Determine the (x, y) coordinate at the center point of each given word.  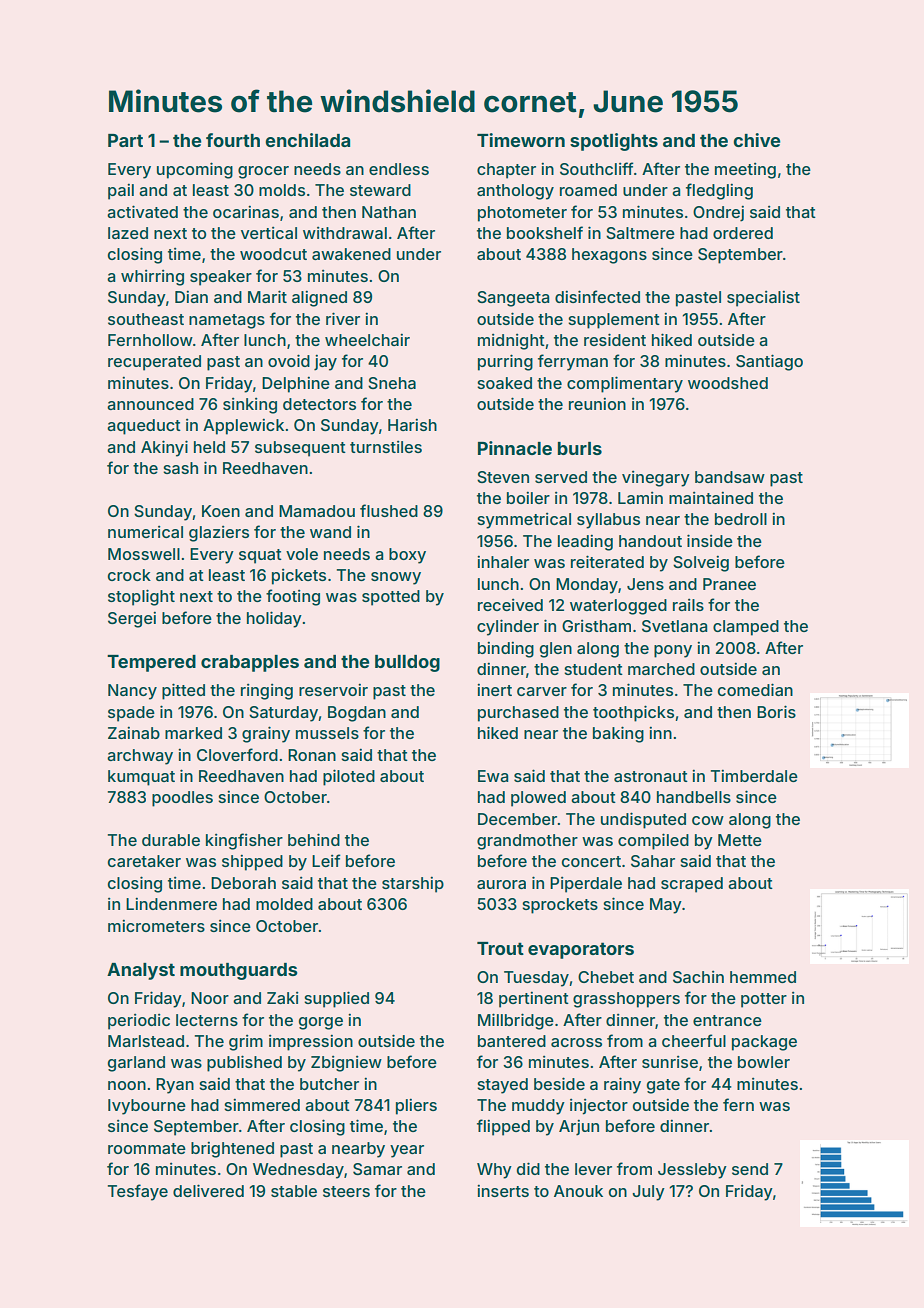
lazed (128, 233)
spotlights (614, 142)
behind (314, 839)
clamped (746, 628)
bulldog (407, 663)
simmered (262, 1105)
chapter (506, 171)
